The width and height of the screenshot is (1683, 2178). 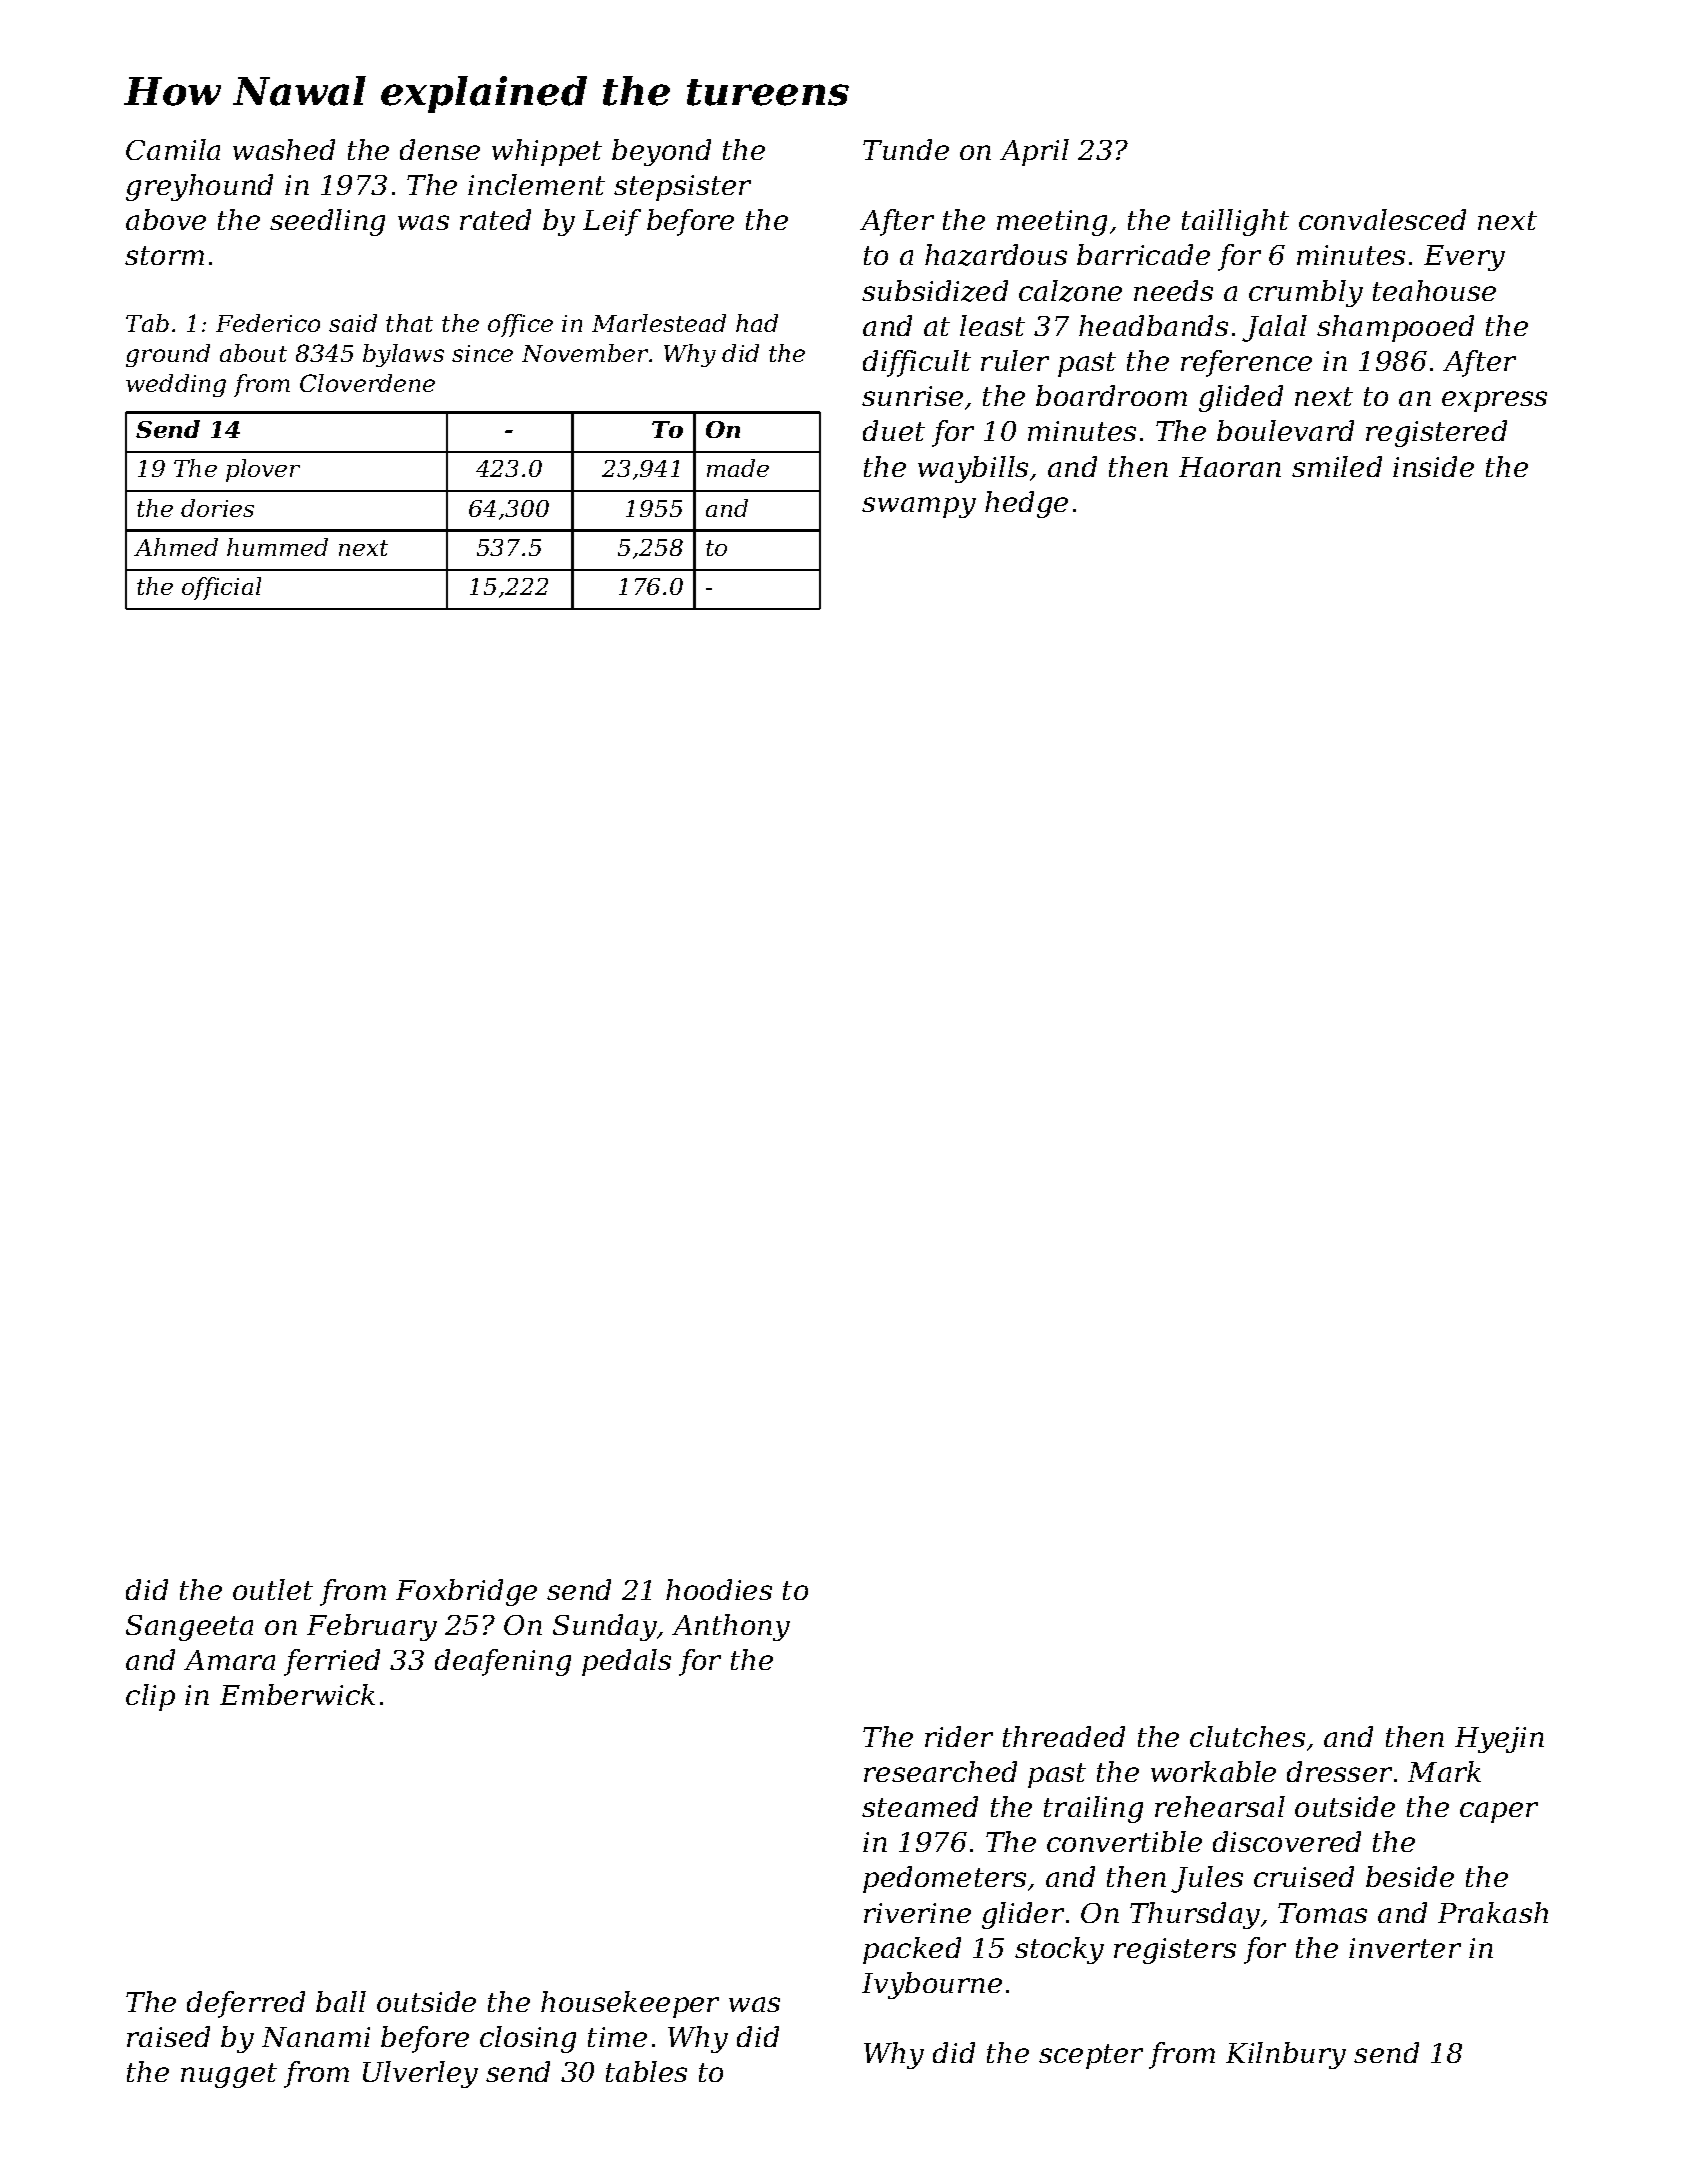 What do you see at coordinates (372, 1627) in the screenshot?
I see `February` at bounding box center [372, 1627].
